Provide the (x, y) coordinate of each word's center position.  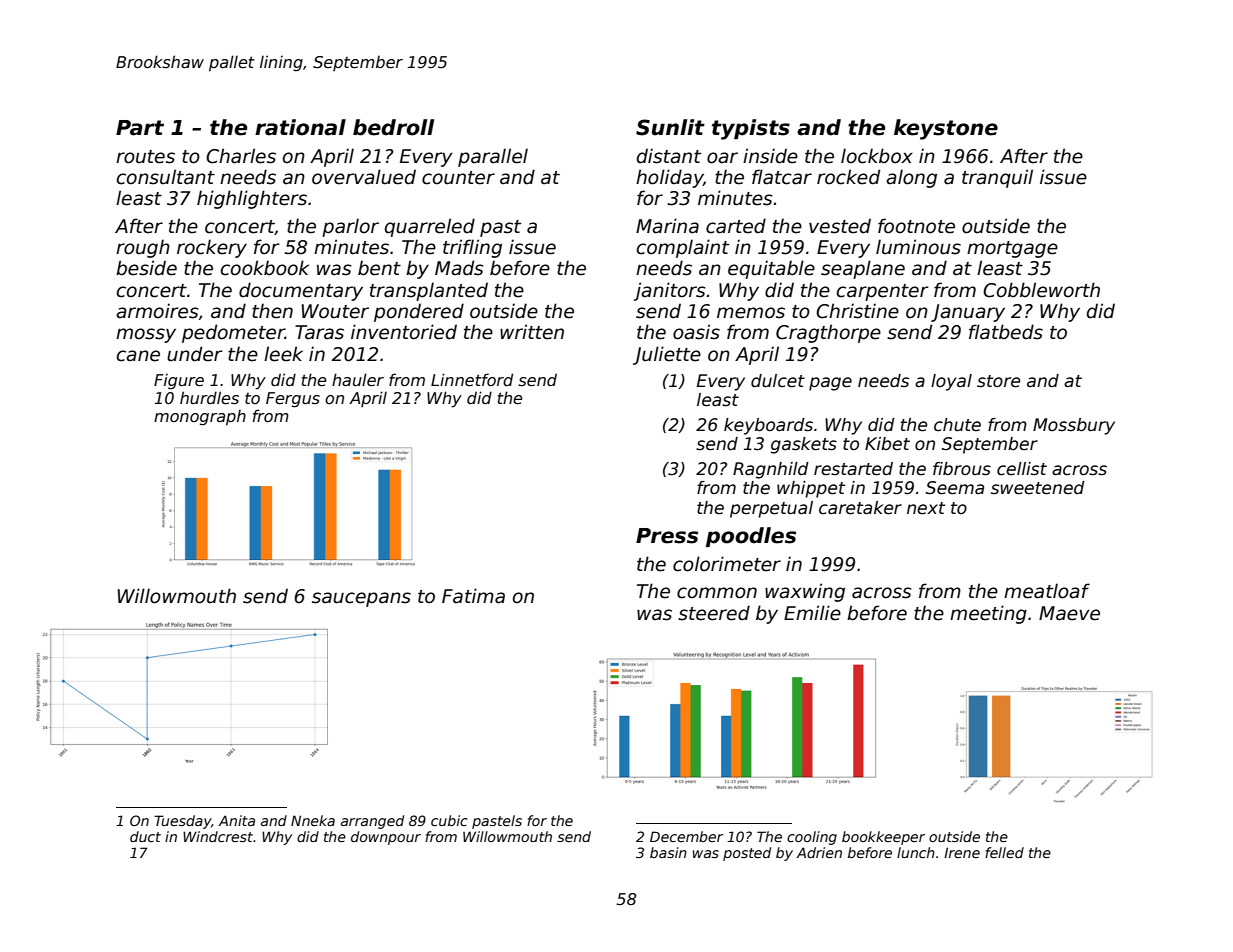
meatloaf (1047, 591)
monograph (200, 418)
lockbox (877, 156)
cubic (449, 820)
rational (300, 127)
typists (751, 129)
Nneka (313, 820)
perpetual (771, 509)
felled (1004, 852)
